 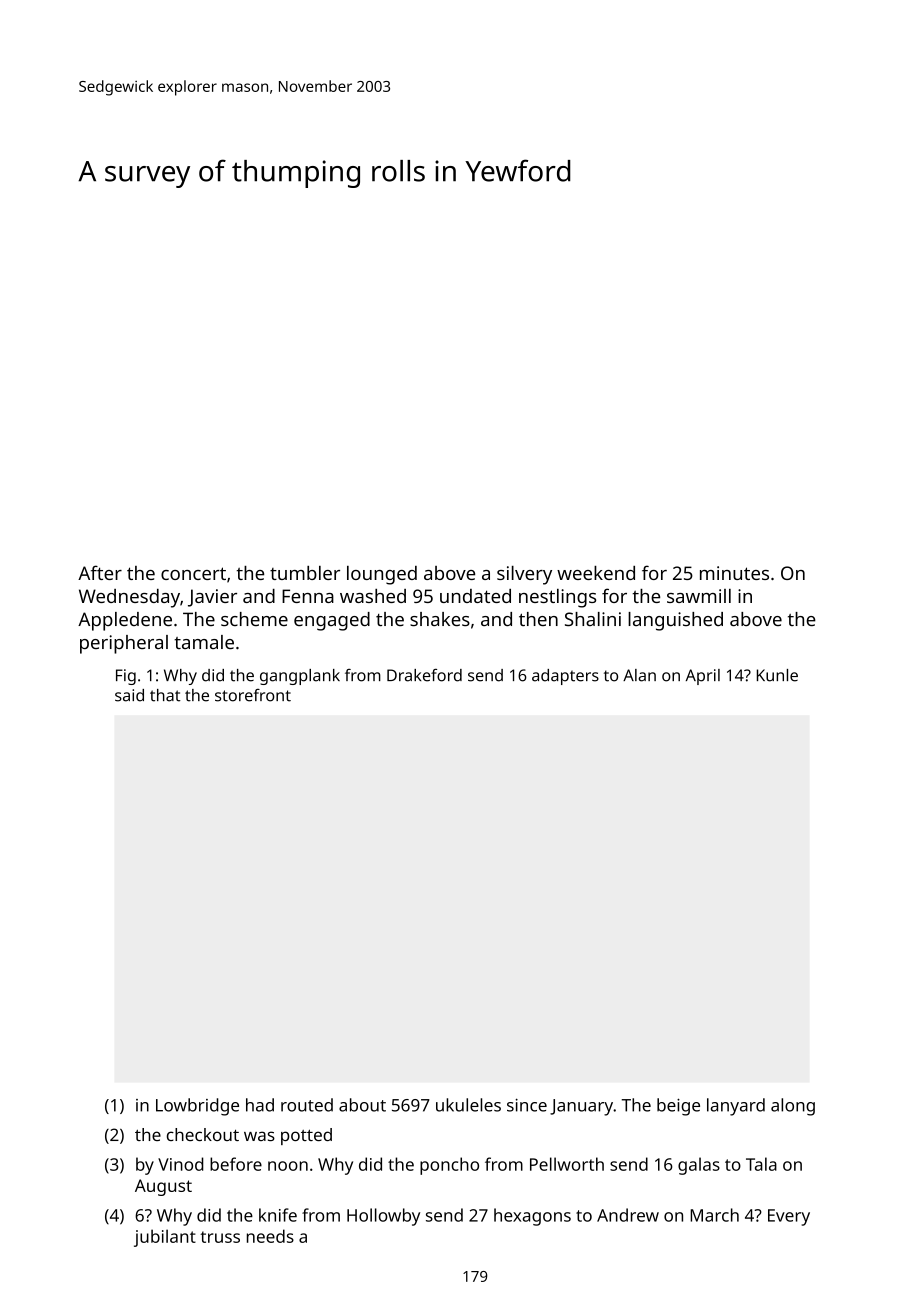 I want to click on January, so click(x=581, y=1107).
